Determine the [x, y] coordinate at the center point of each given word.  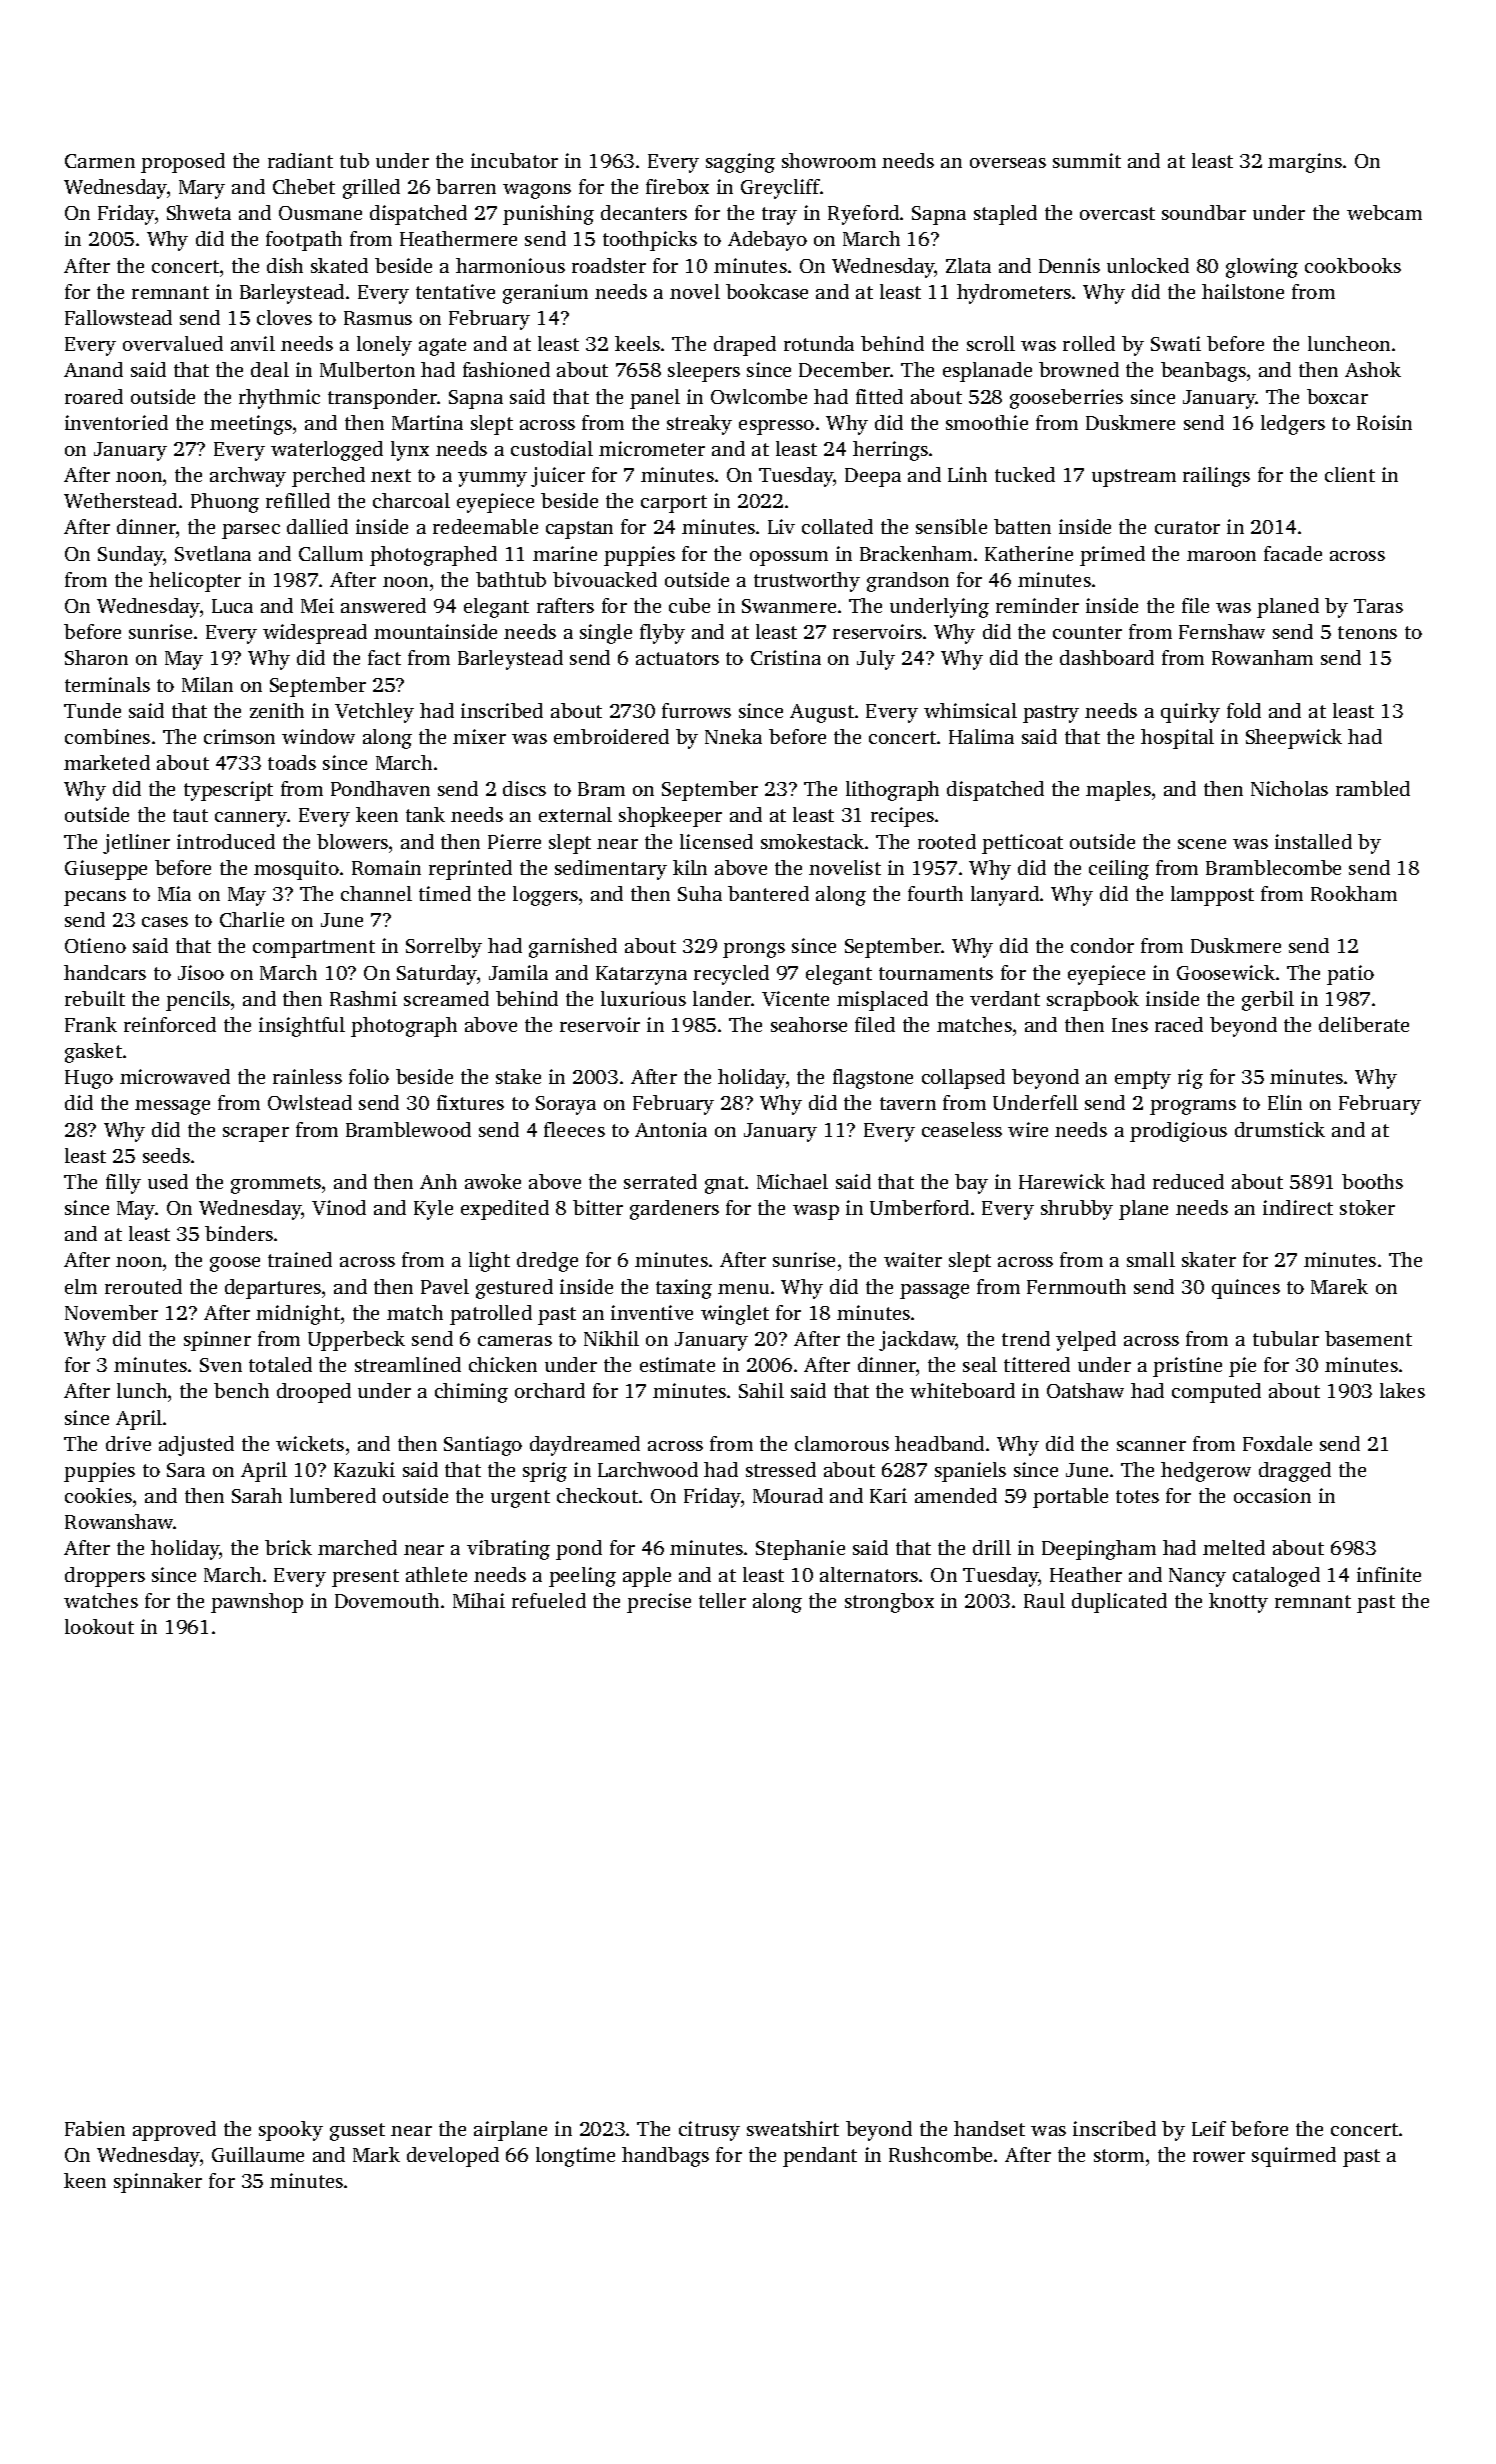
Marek [1339, 1286]
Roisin [1384, 422]
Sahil [761, 1390]
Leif [1209, 2128]
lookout [99, 1626]
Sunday [131, 556]
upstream [1134, 478]
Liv [781, 526]
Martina [427, 422]
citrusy [709, 2131]
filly [123, 1184]
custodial [552, 448]
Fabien [95, 2128]
